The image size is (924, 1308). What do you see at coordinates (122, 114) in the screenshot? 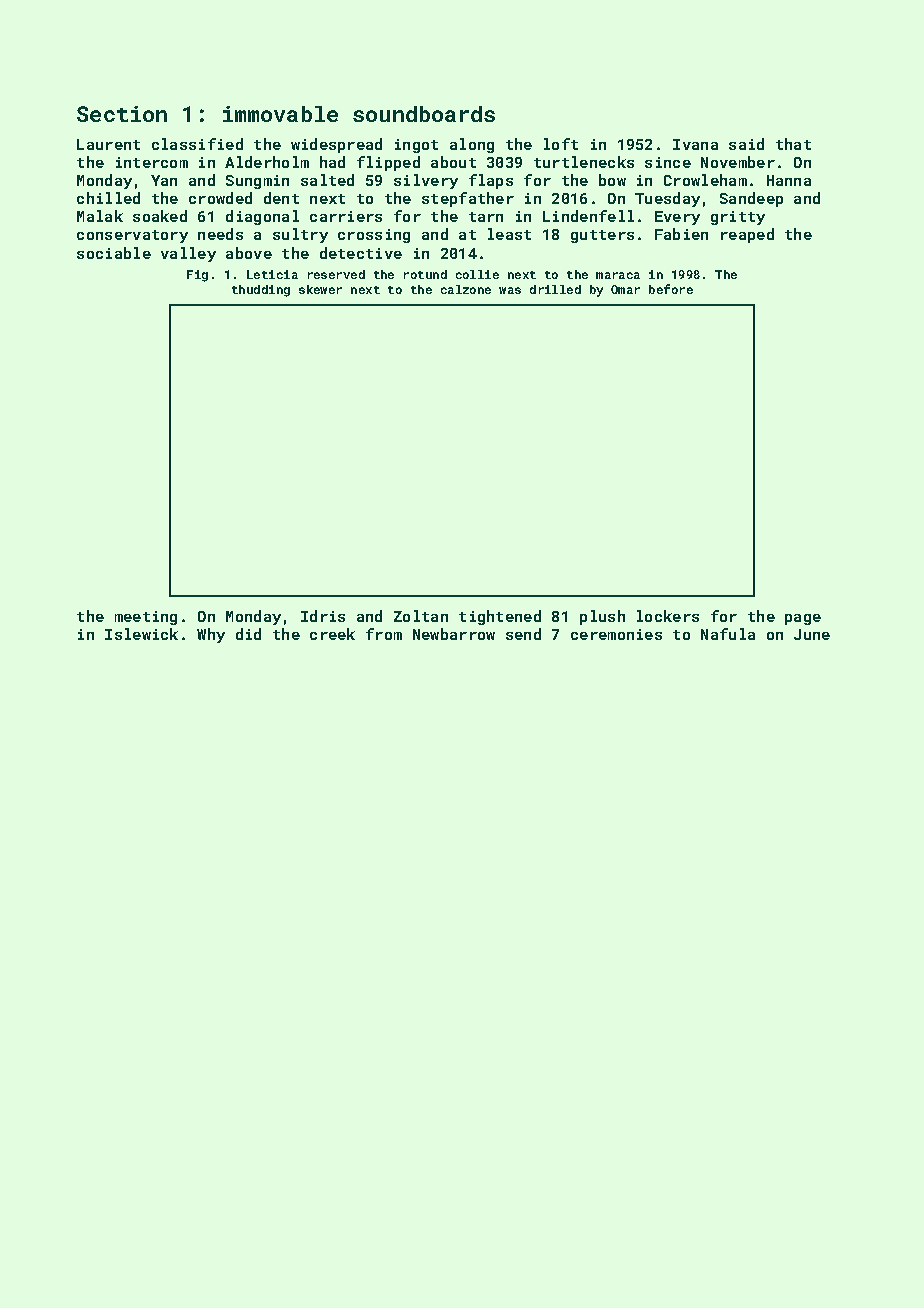
I see `Section` at bounding box center [122, 114].
